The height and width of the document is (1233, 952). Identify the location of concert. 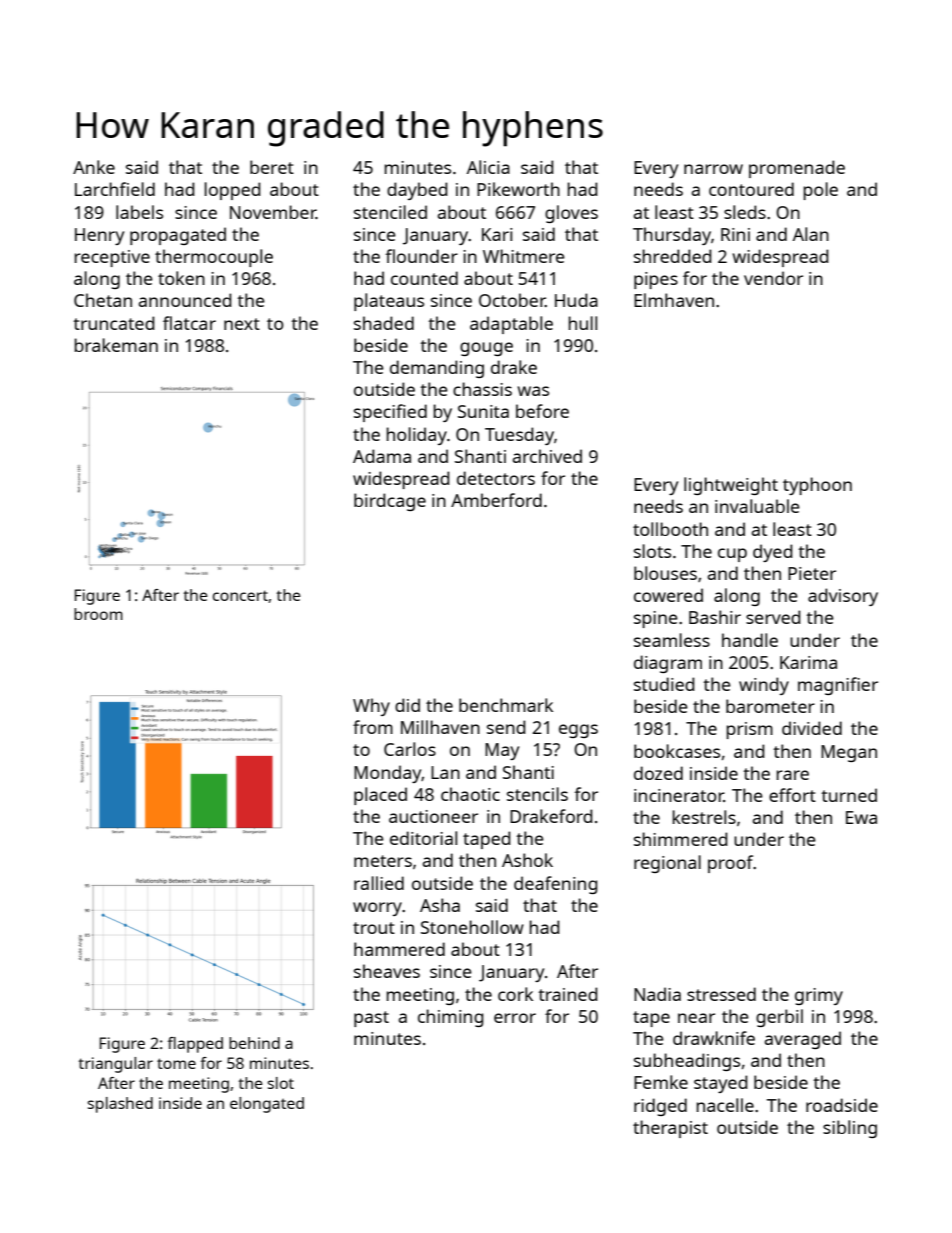
(240, 595).
